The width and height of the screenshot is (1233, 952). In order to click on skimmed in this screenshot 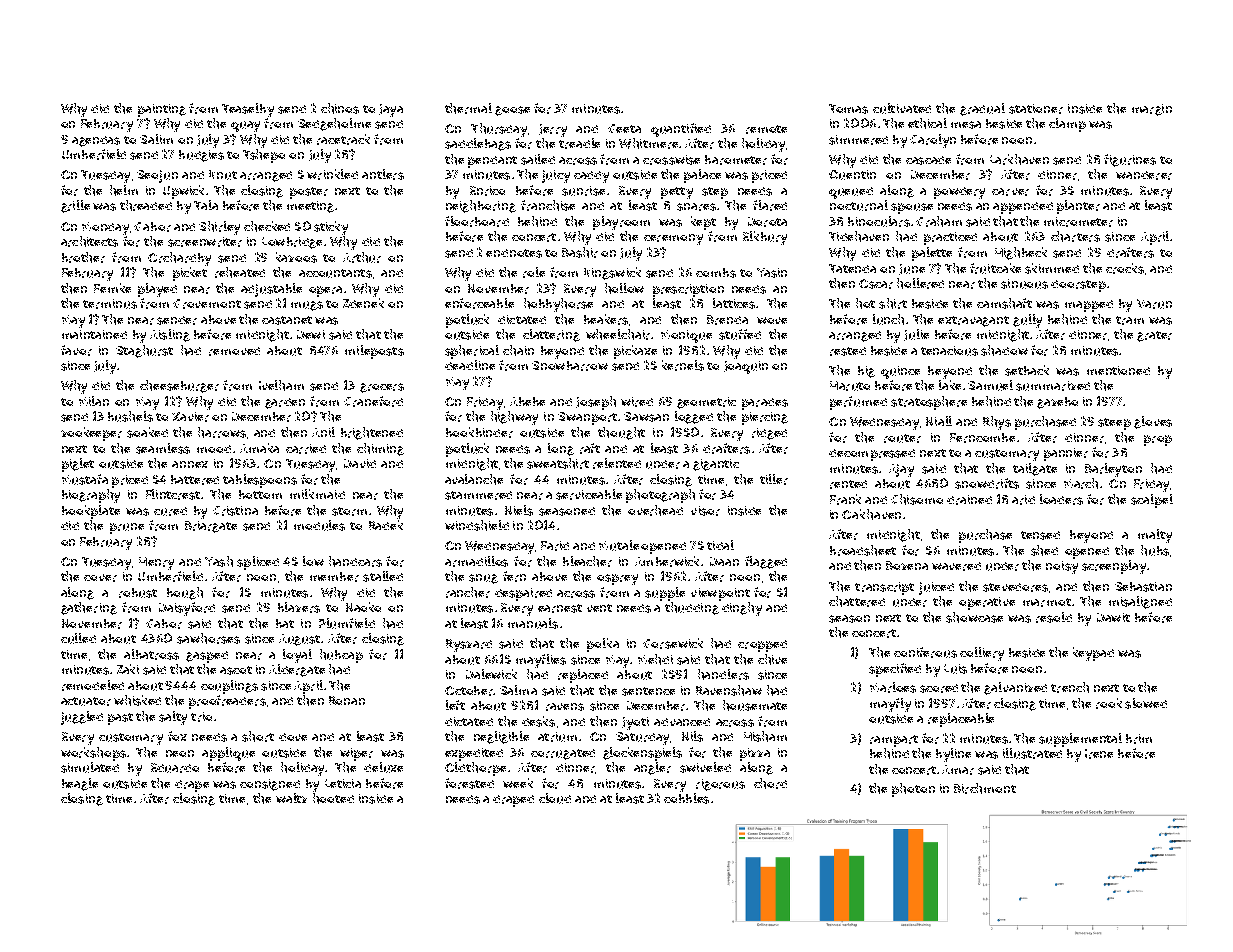, I will do `click(1052, 268)`.
